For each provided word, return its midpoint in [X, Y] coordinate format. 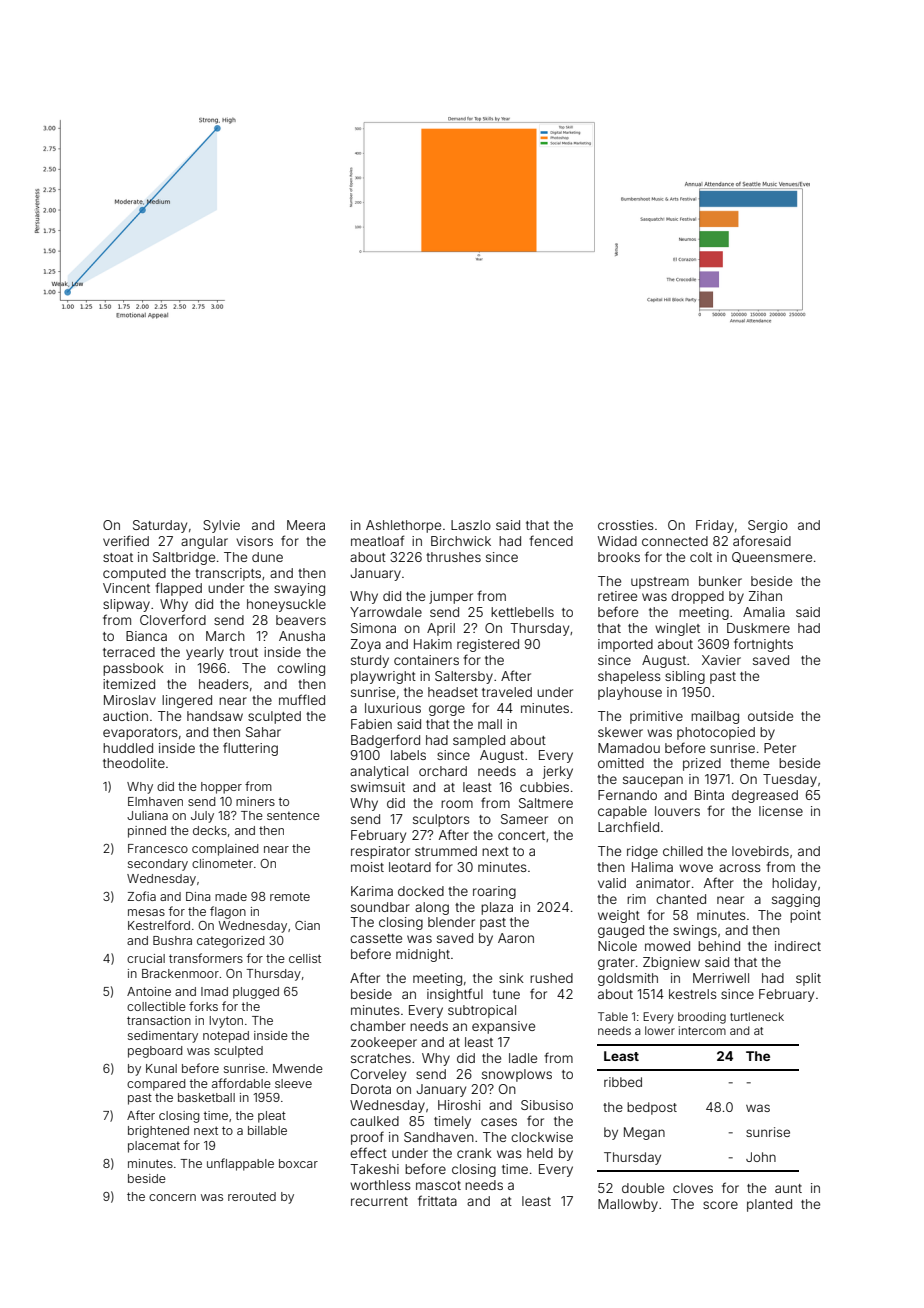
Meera [306, 525]
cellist [305, 958]
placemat [154, 1147]
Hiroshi [459, 1105]
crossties [626, 525]
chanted [681, 899]
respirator [380, 852]
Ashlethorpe [403, 526]
